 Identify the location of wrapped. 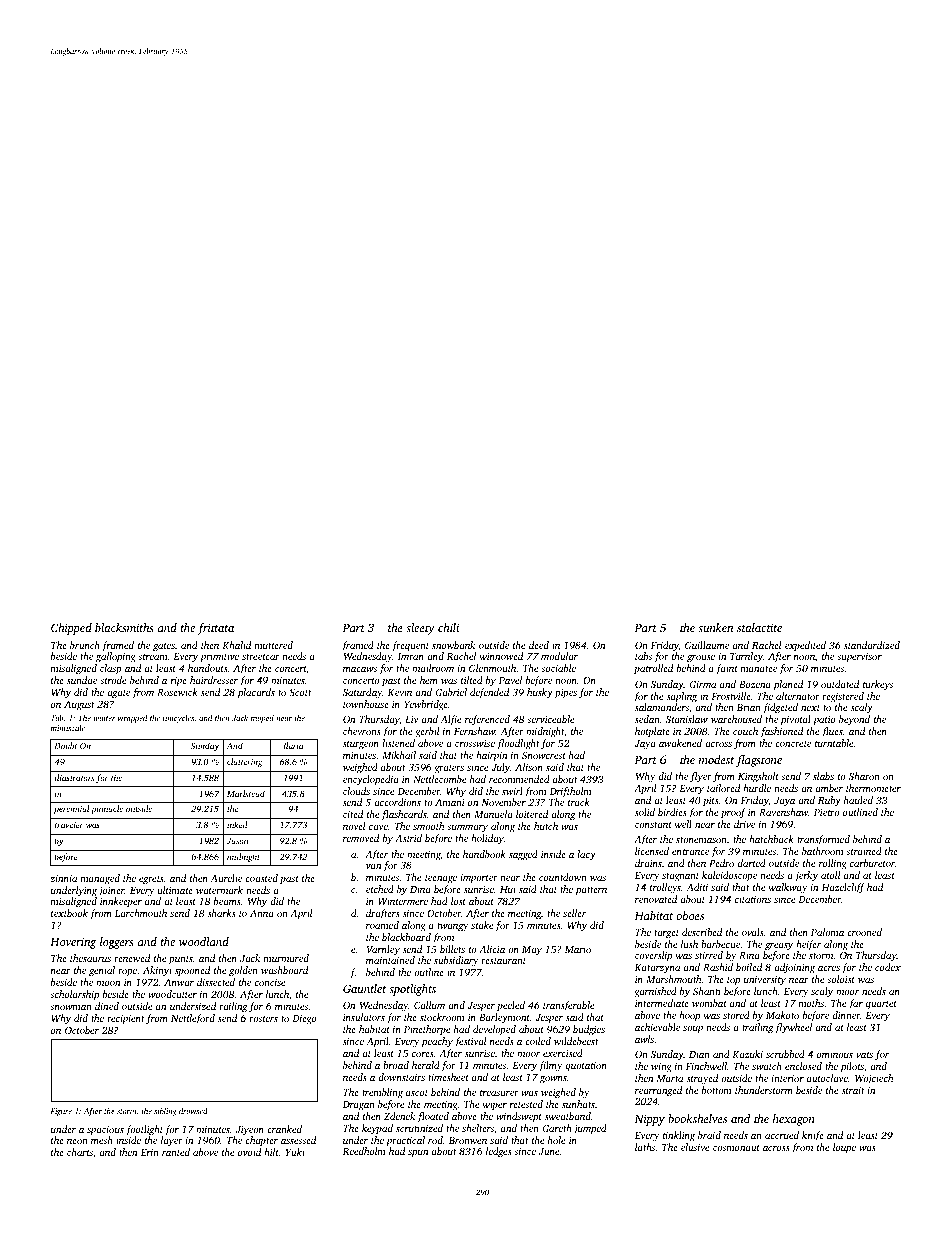
(132, 719).
